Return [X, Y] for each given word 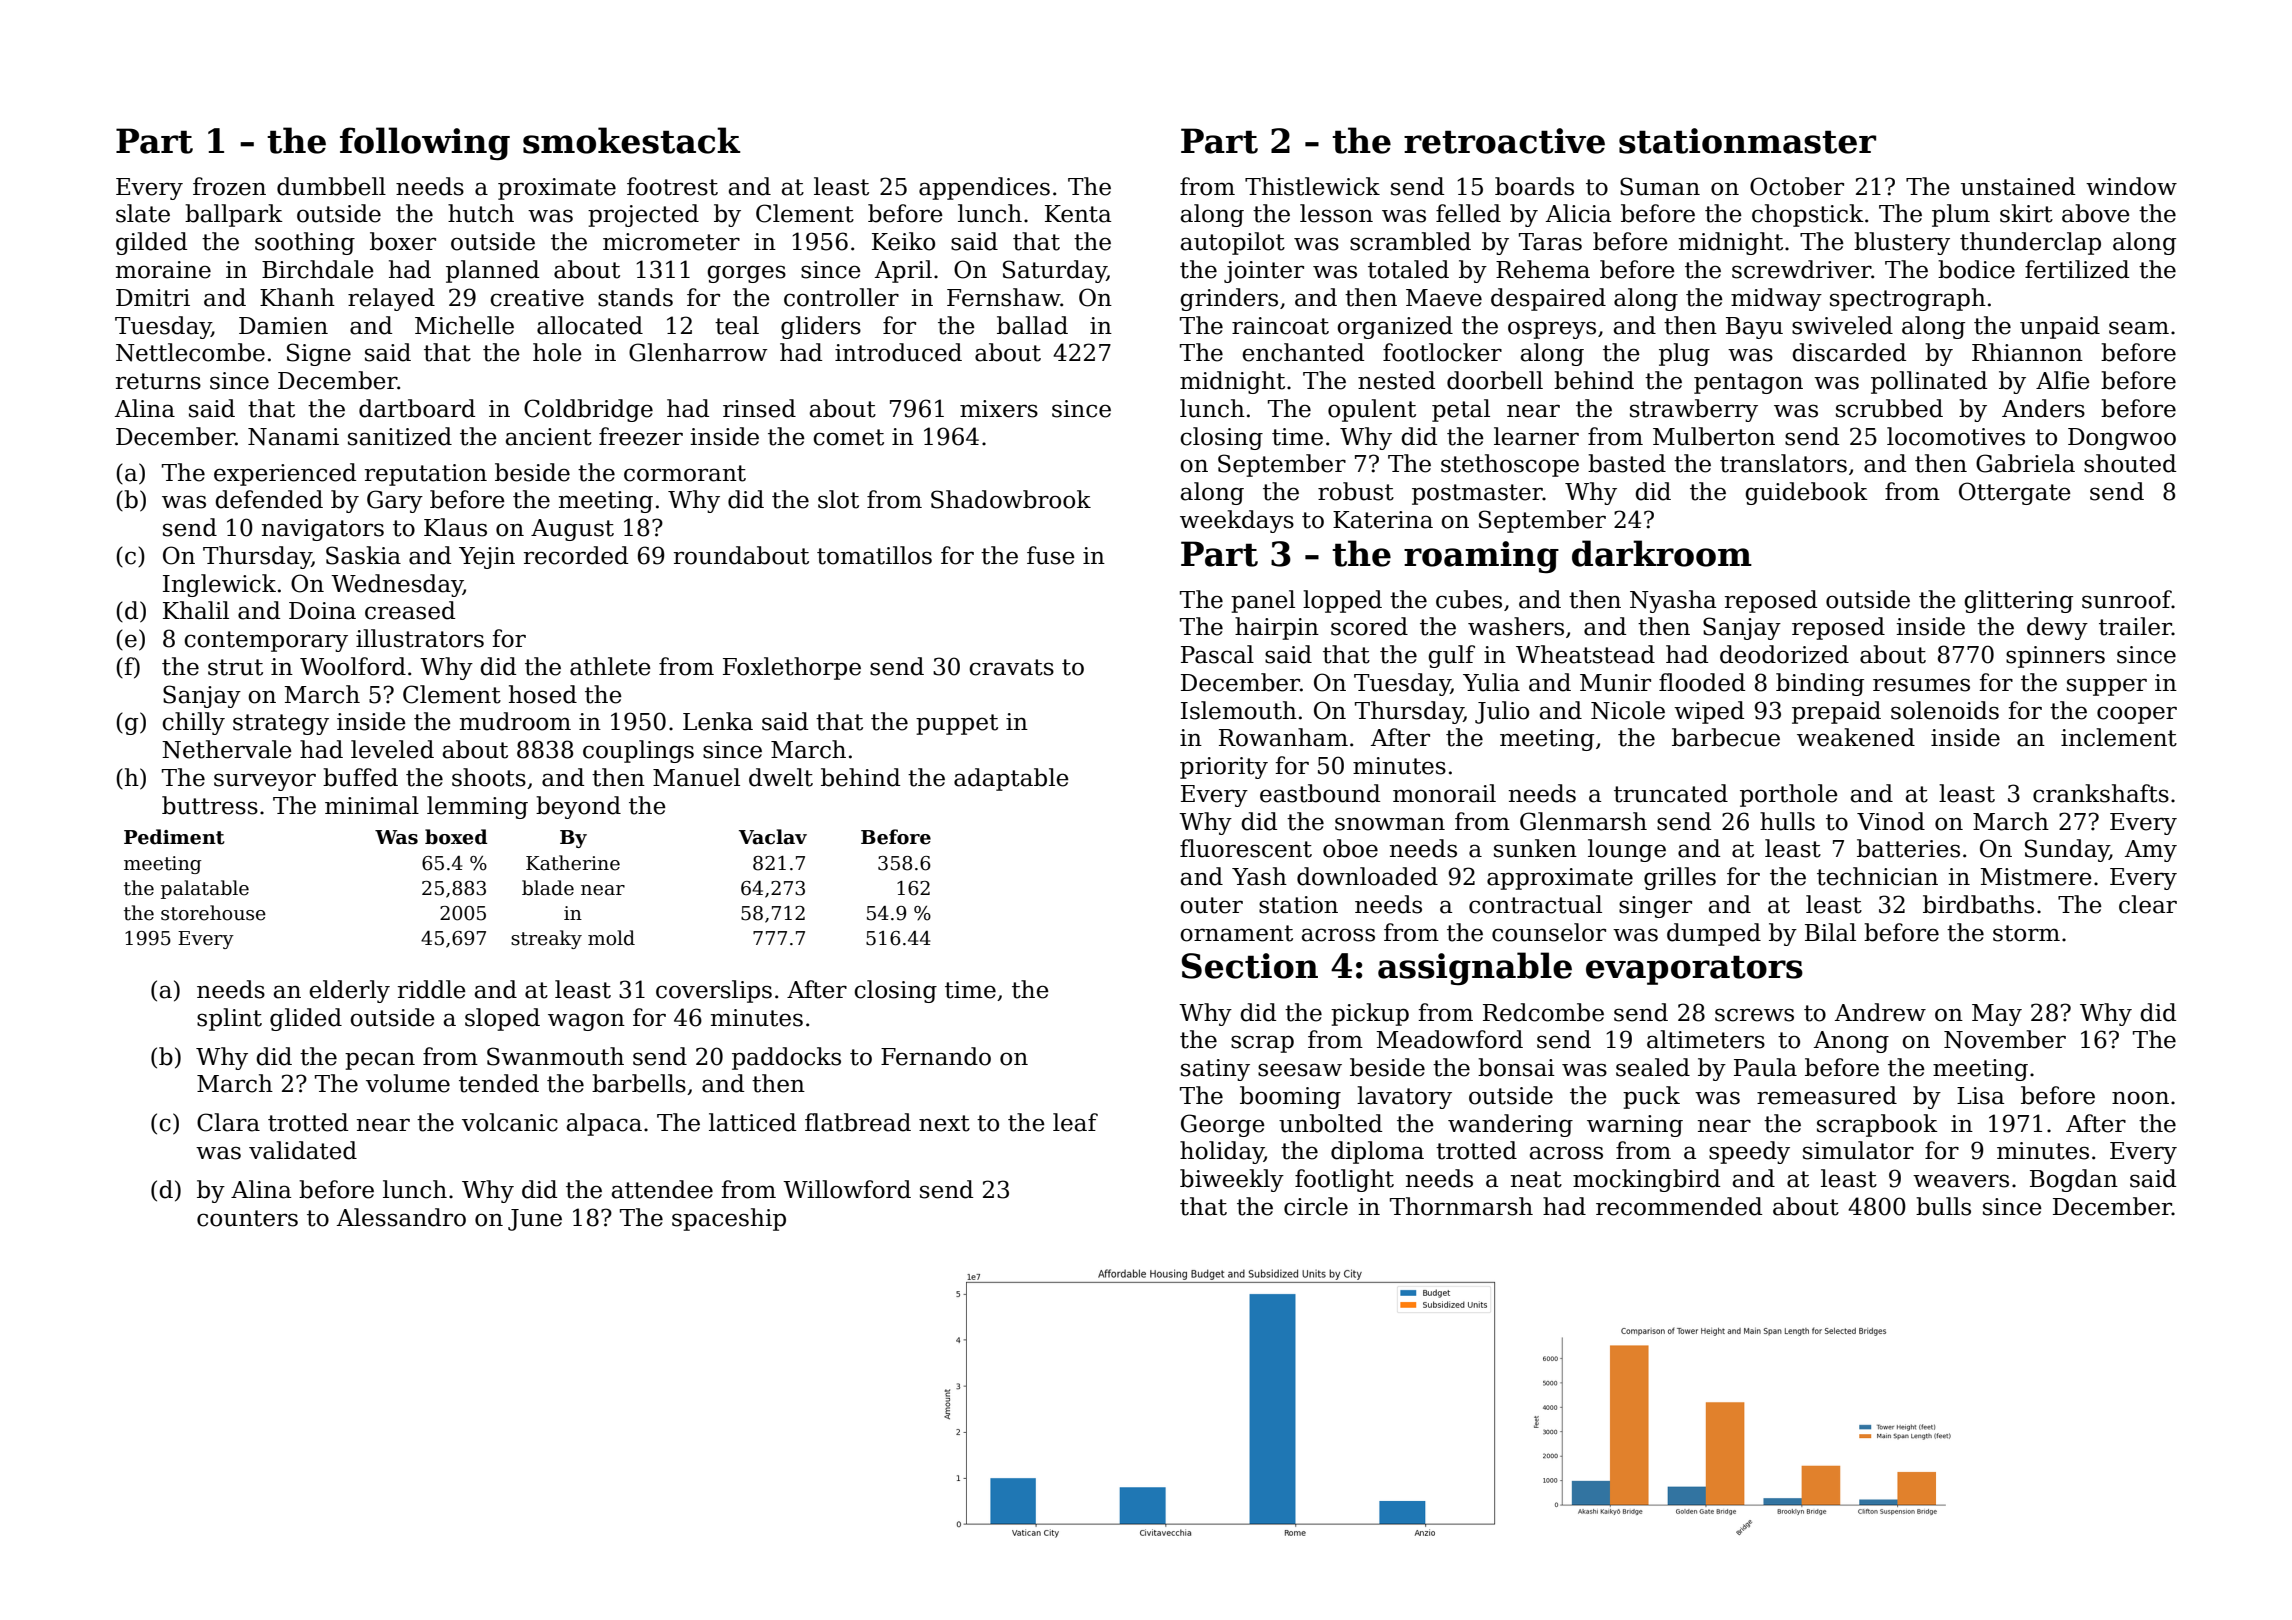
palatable [205, 889]
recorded [576, 555]
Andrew [1880, 1012]
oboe [1350, 848]
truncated [1671, 793]
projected [643, 215]
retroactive [1504, 141]
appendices [984, 188]
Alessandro [401, 1217]
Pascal [1217, 654]
